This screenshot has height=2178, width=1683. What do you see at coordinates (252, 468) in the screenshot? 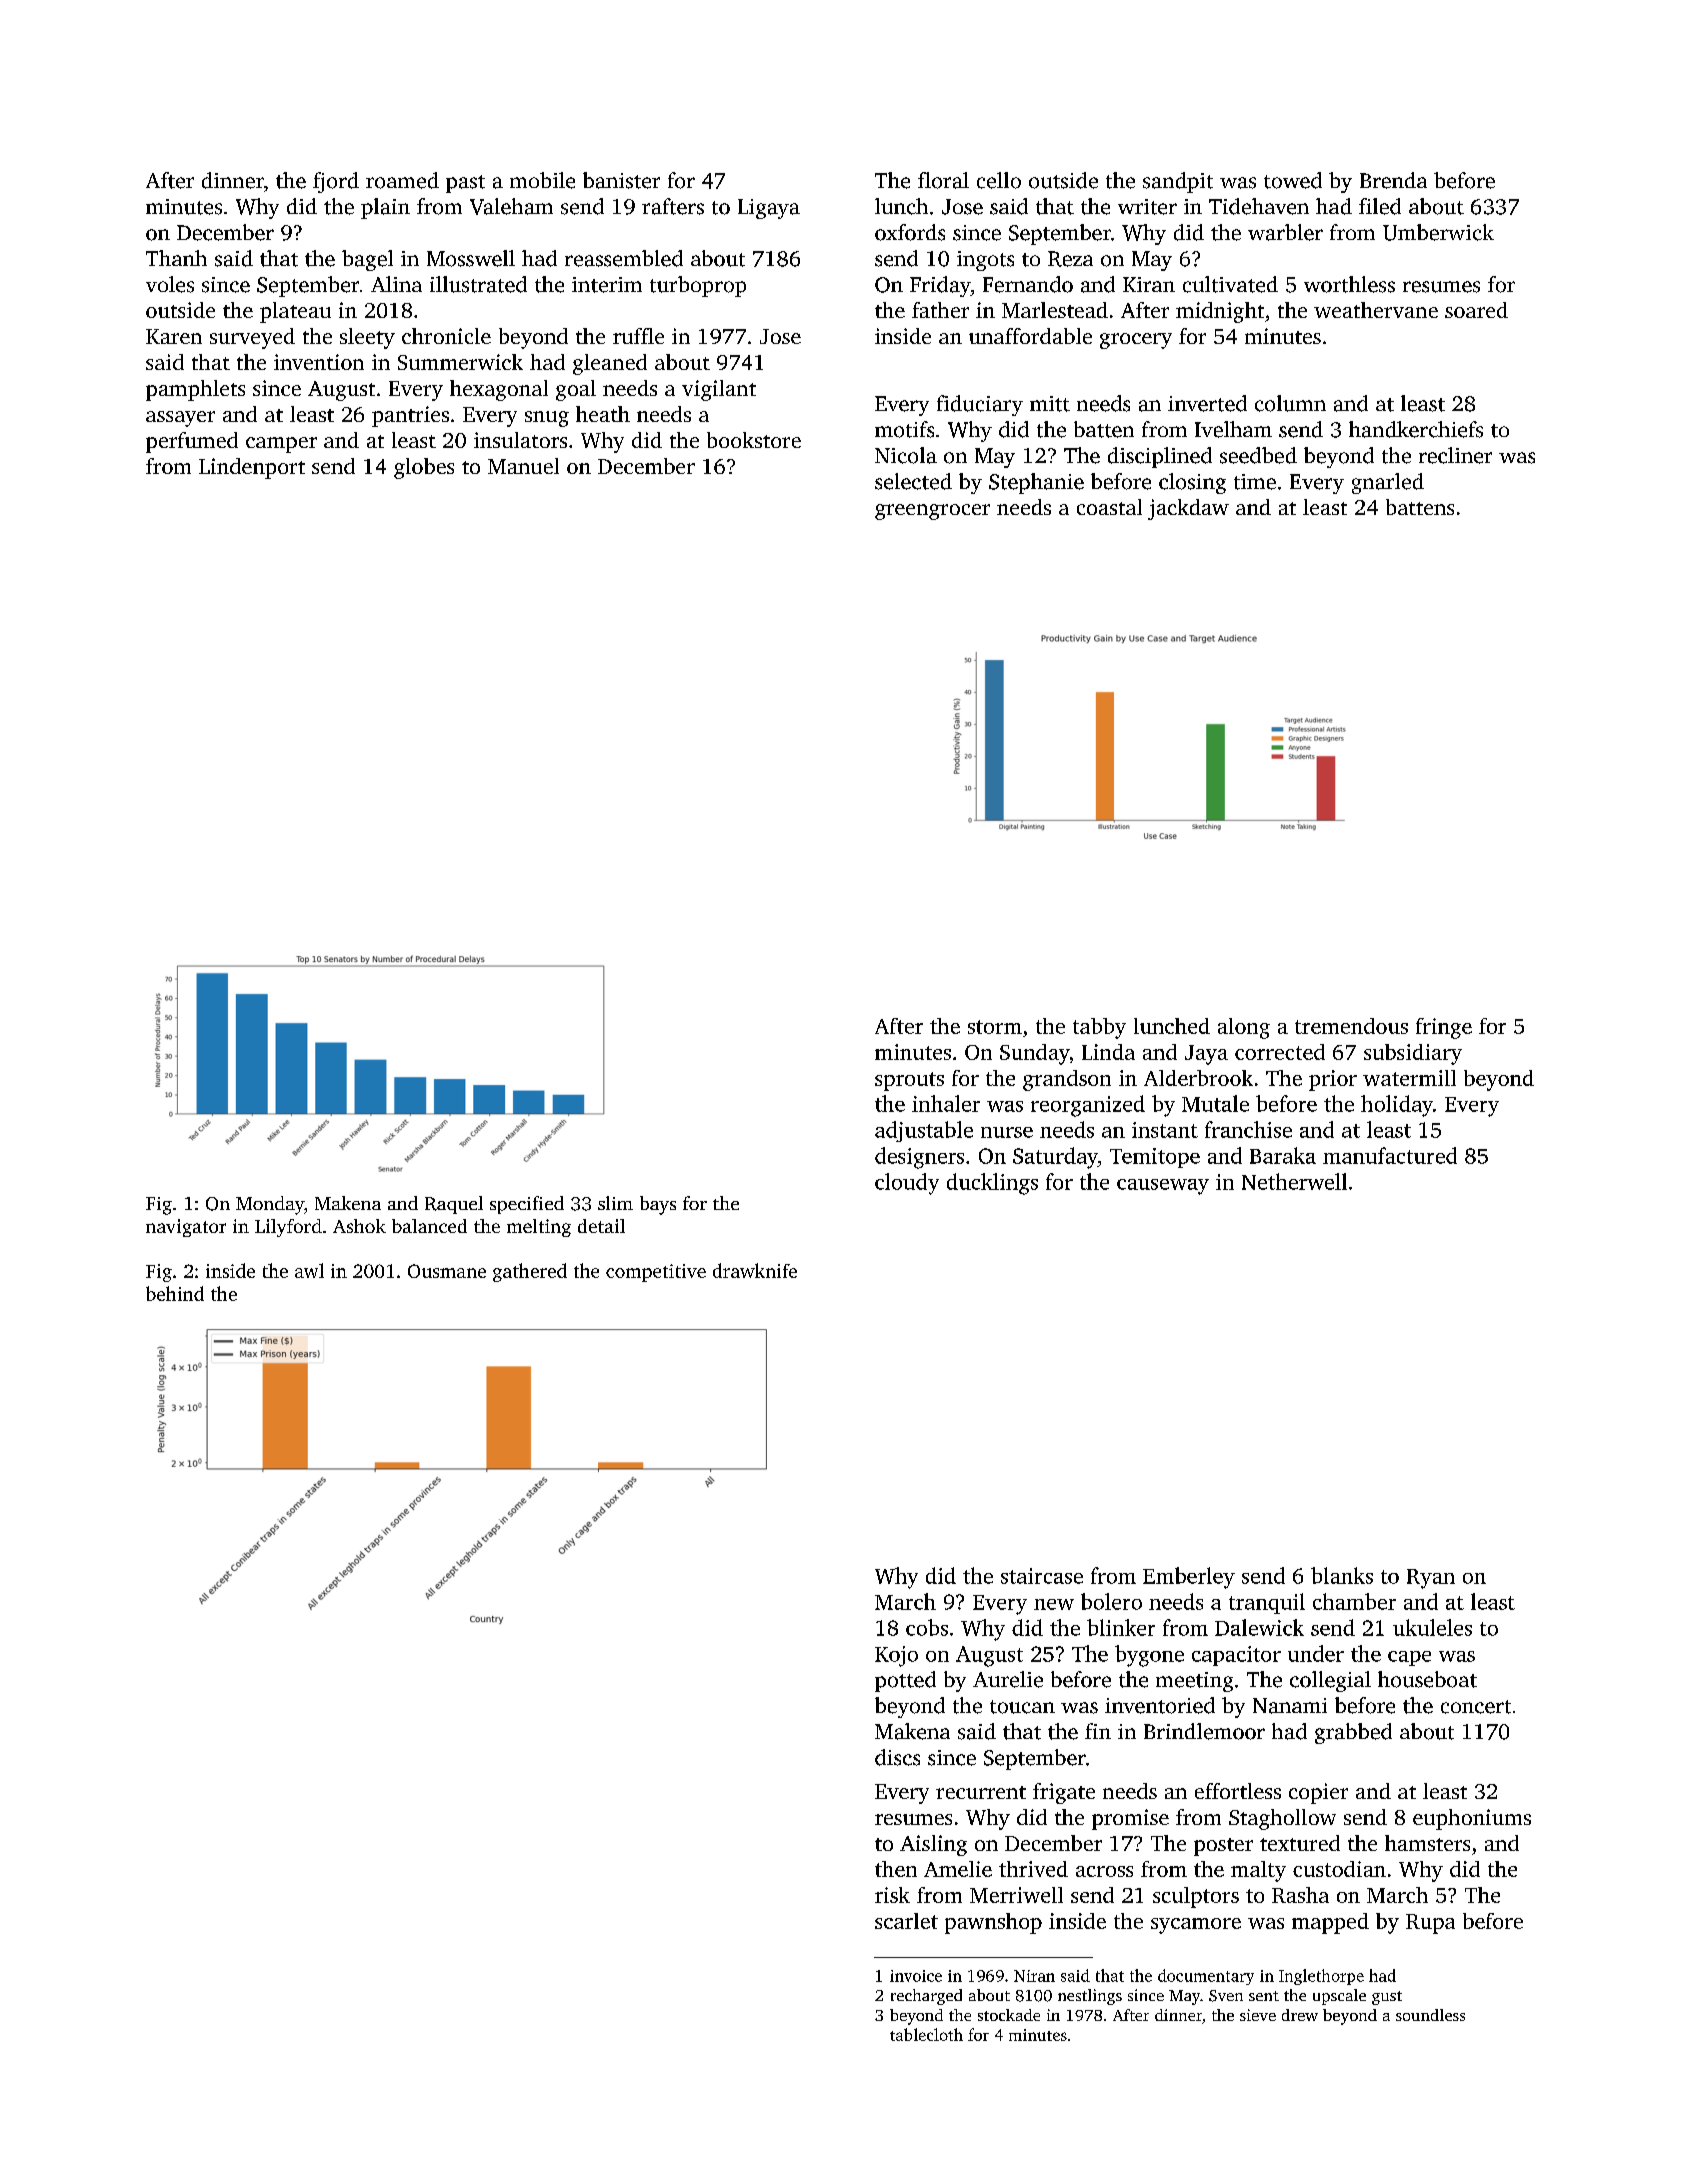
I see `Lindenport` at bounding box center [252, 468].
